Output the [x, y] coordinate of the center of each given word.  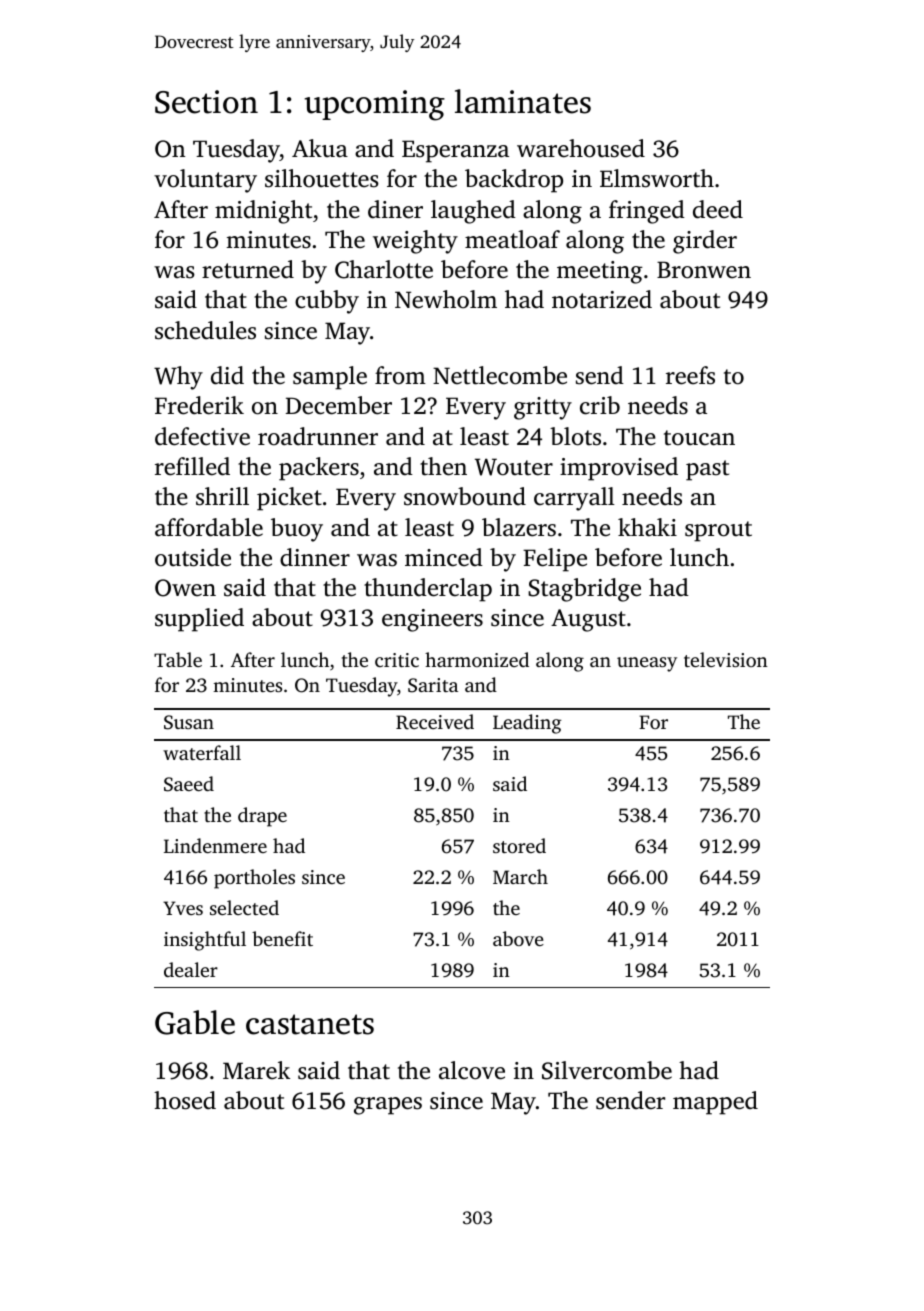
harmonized [477, 659]
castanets [310, 1024]
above [518, 938]
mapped [715, 1103]
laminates [523, 101]
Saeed [189, 784]
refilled [192, 466]
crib [600, 405]
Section [206, 102]
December [339, 405]
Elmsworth [657, 178]
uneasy [647, 664]
